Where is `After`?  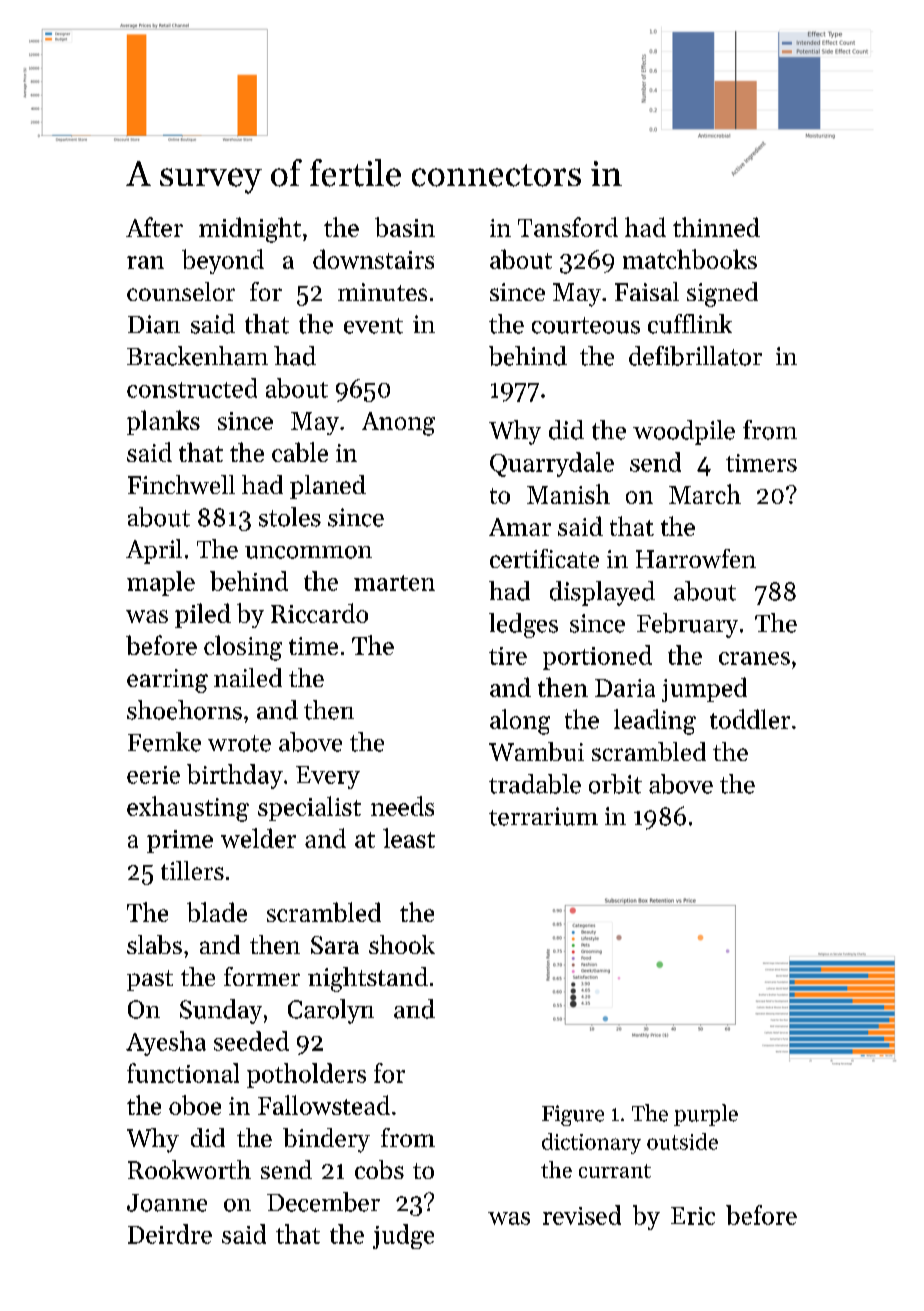
After is located at coordinates (154, 227).
